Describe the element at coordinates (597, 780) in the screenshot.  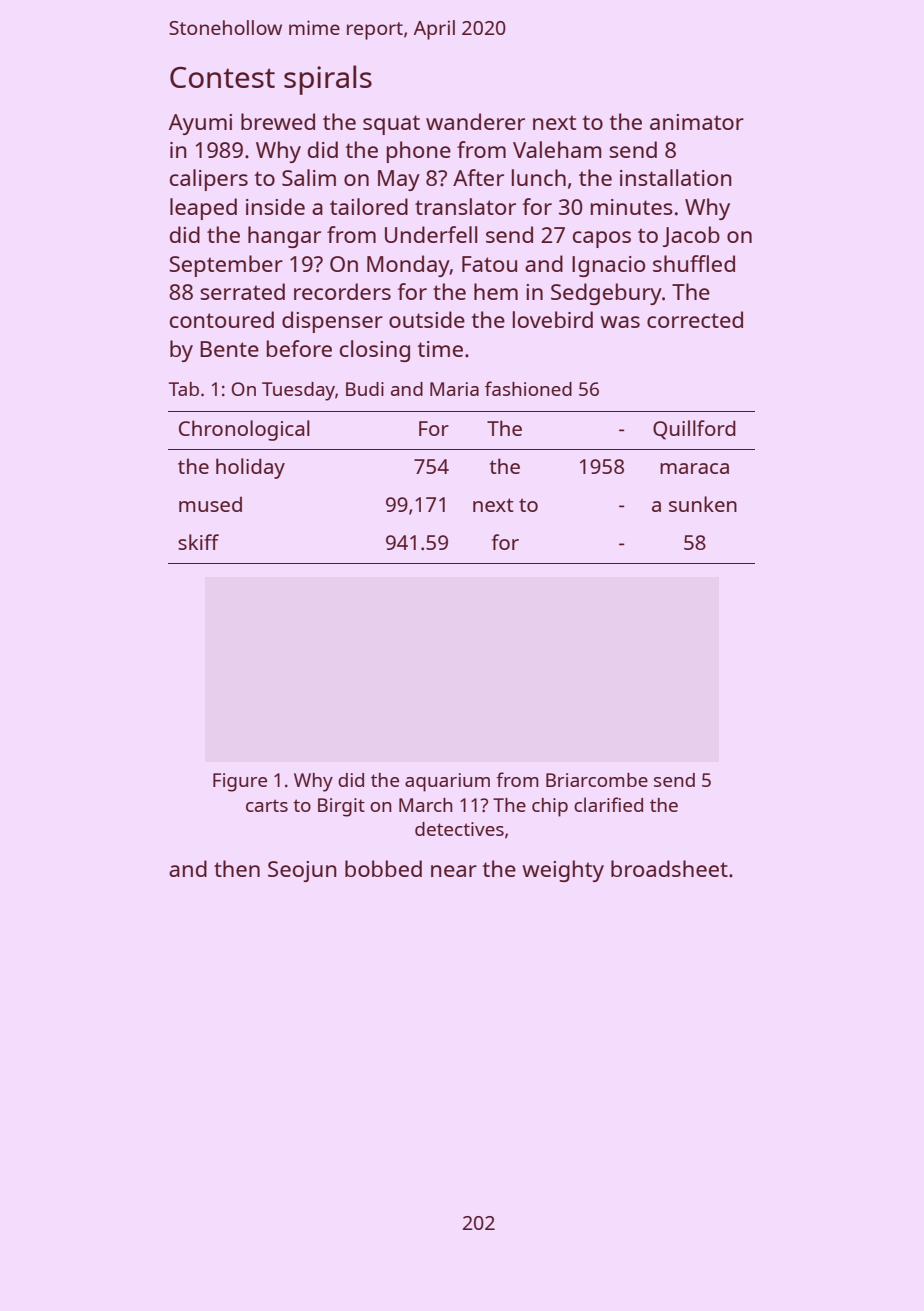
I see `Briarcombe` at that location.
